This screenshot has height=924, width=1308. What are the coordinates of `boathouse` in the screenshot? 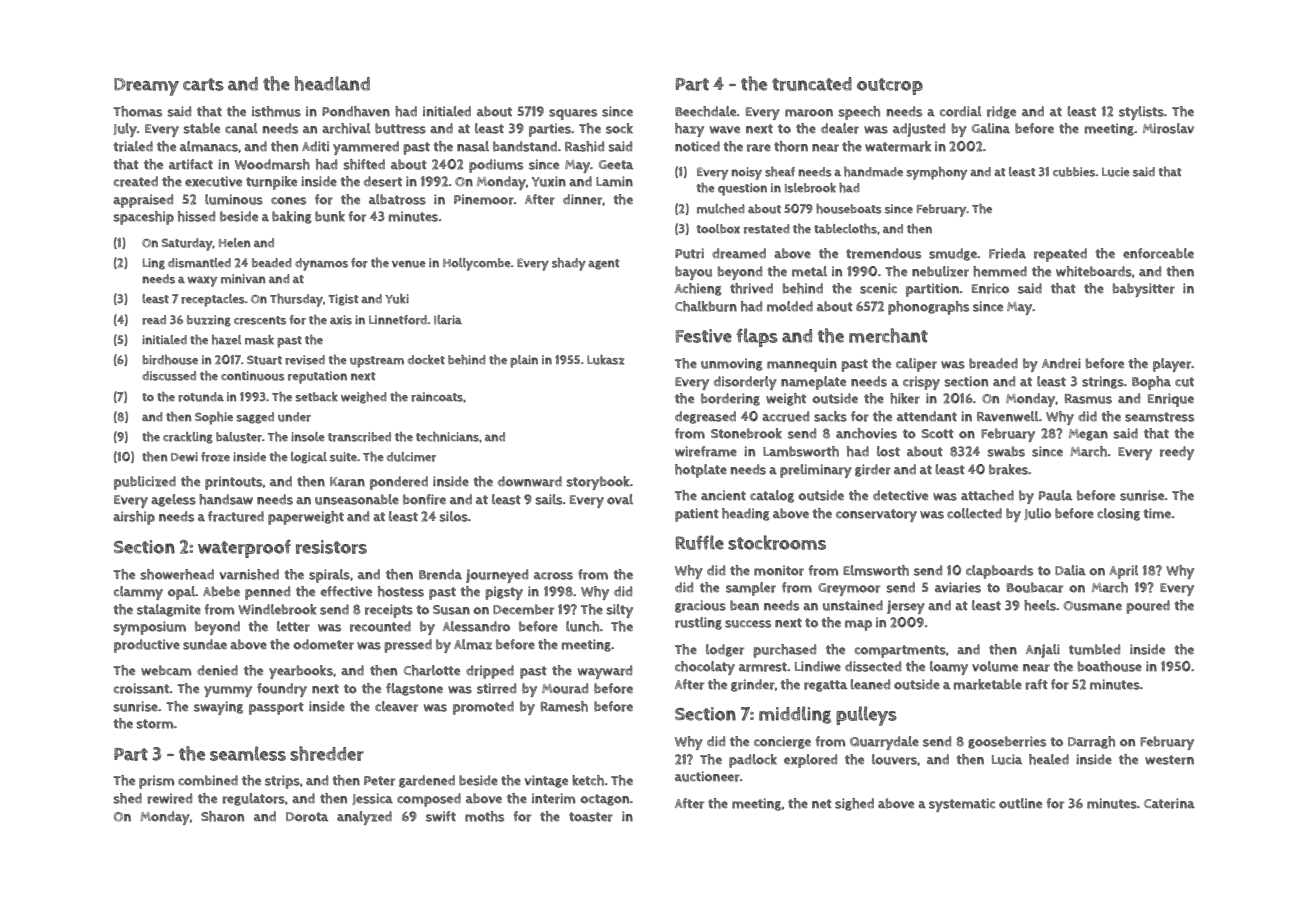 It's located at (1110, 666).
